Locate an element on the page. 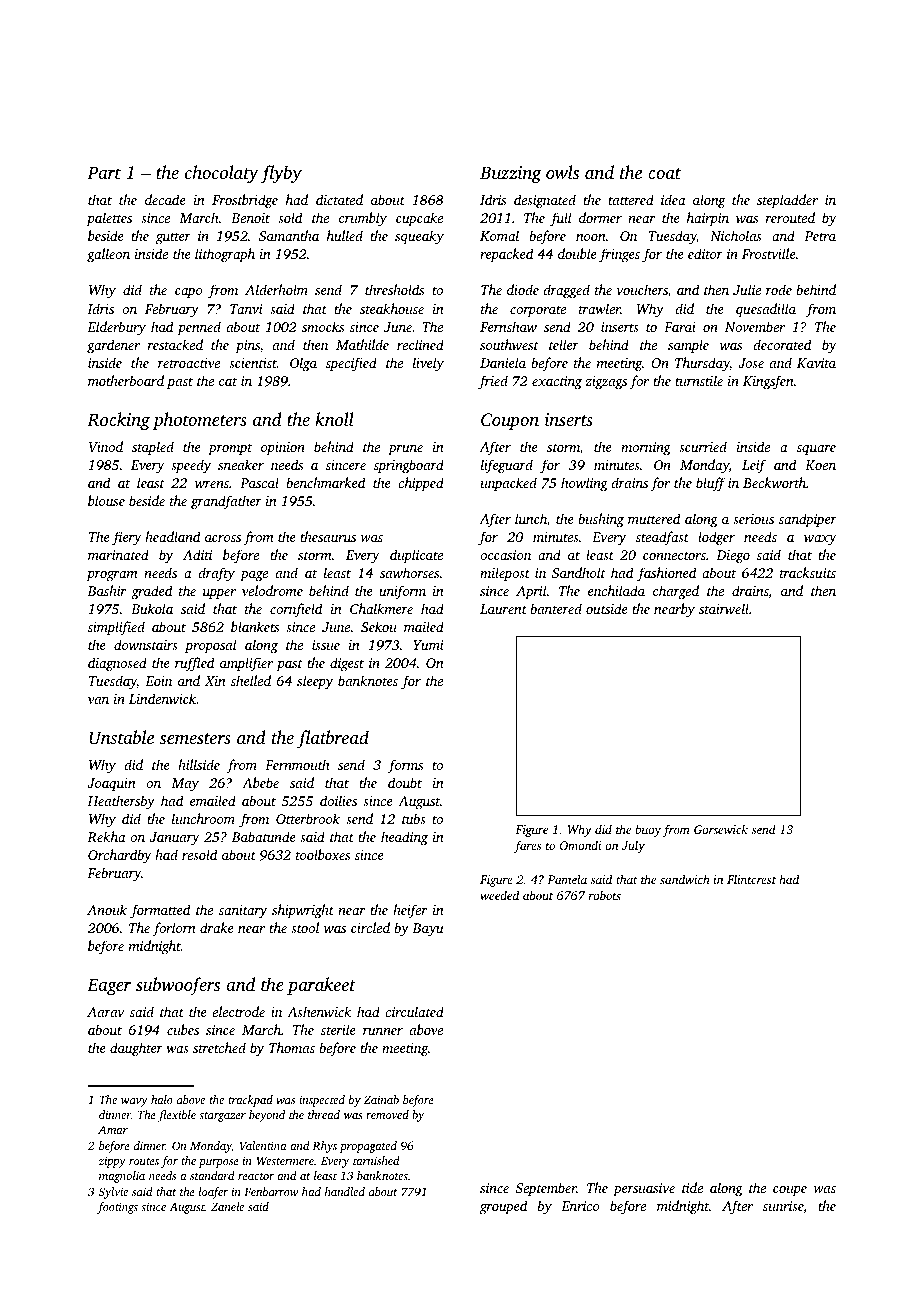 The image size is (924, 1311). circulated is located at coordinates (414, 1011).
